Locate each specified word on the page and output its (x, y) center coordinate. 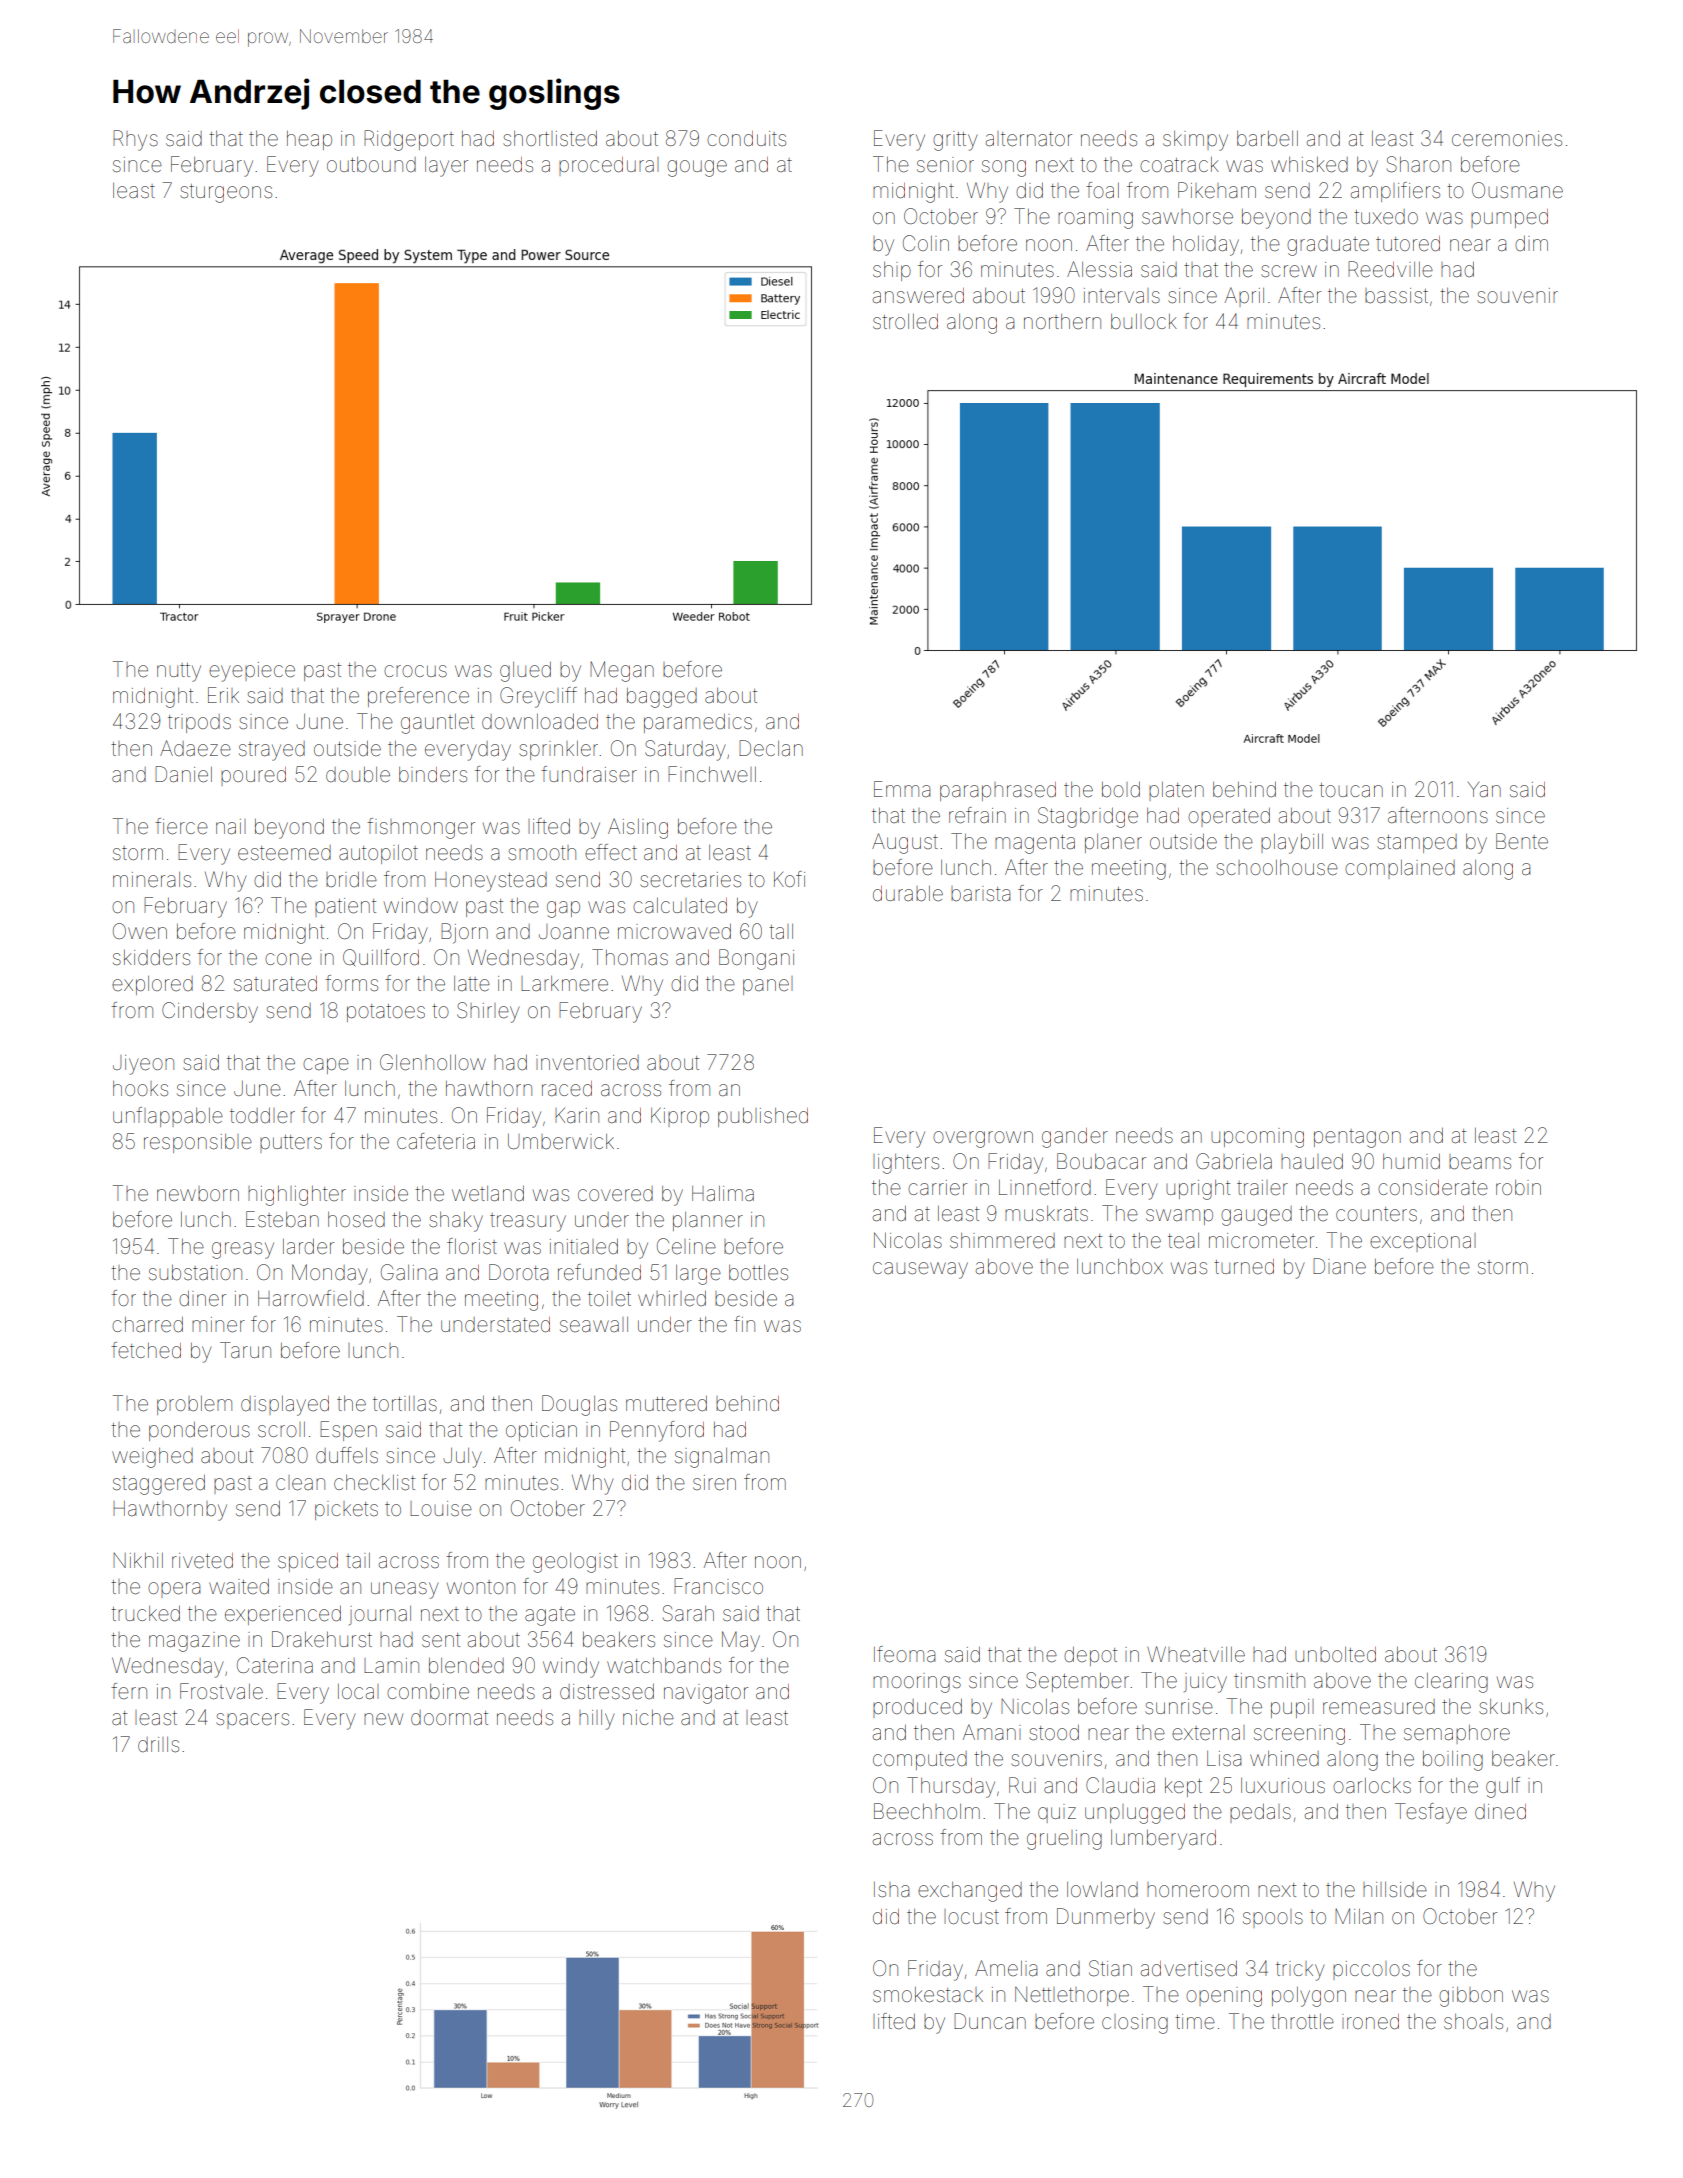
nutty (179, 672)
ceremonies (1507, 139)
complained (1400, 869)
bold (1121, 789)
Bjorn (464, 933)
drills (158, 1744)
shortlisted (550, 139)
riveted (202, 1561)
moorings (917, 1683)
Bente (1522, 841)
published (763, 1117)
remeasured (1379, 1707)
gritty (955, 141)
